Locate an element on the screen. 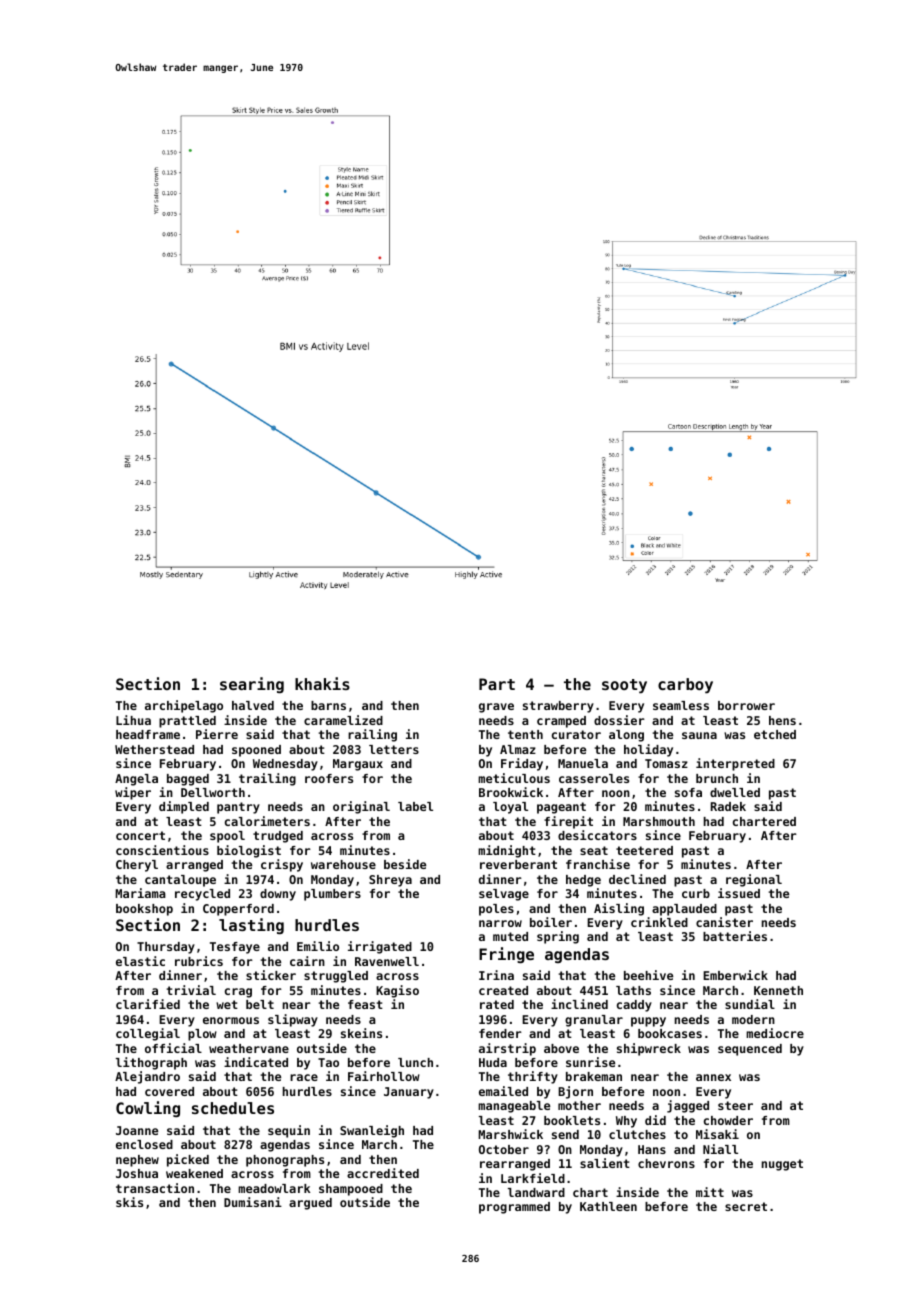  carboy is located at coordinates (685, 686).
